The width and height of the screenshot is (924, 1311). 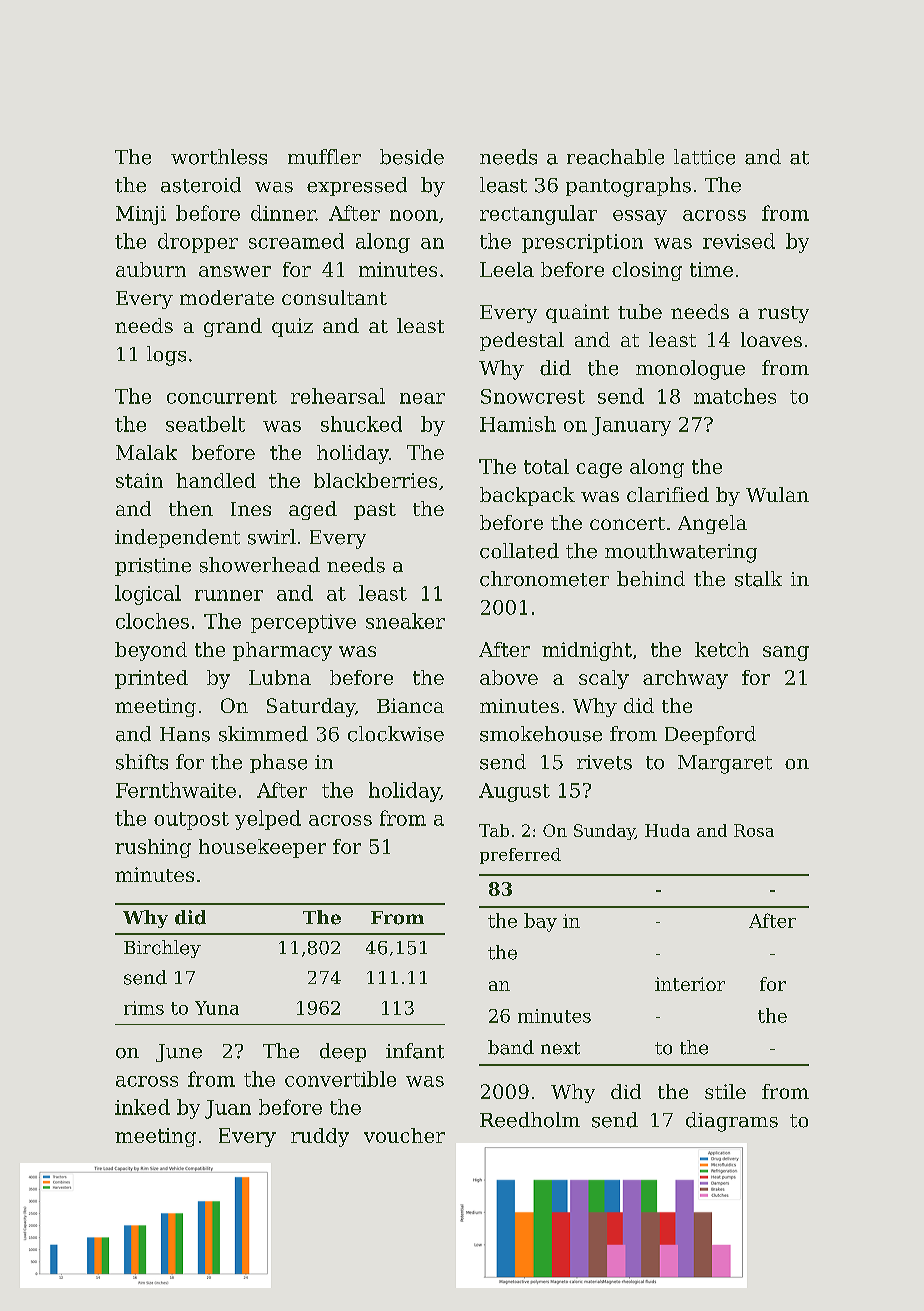 I want to click on auburn, so click(x=151, y=269).
